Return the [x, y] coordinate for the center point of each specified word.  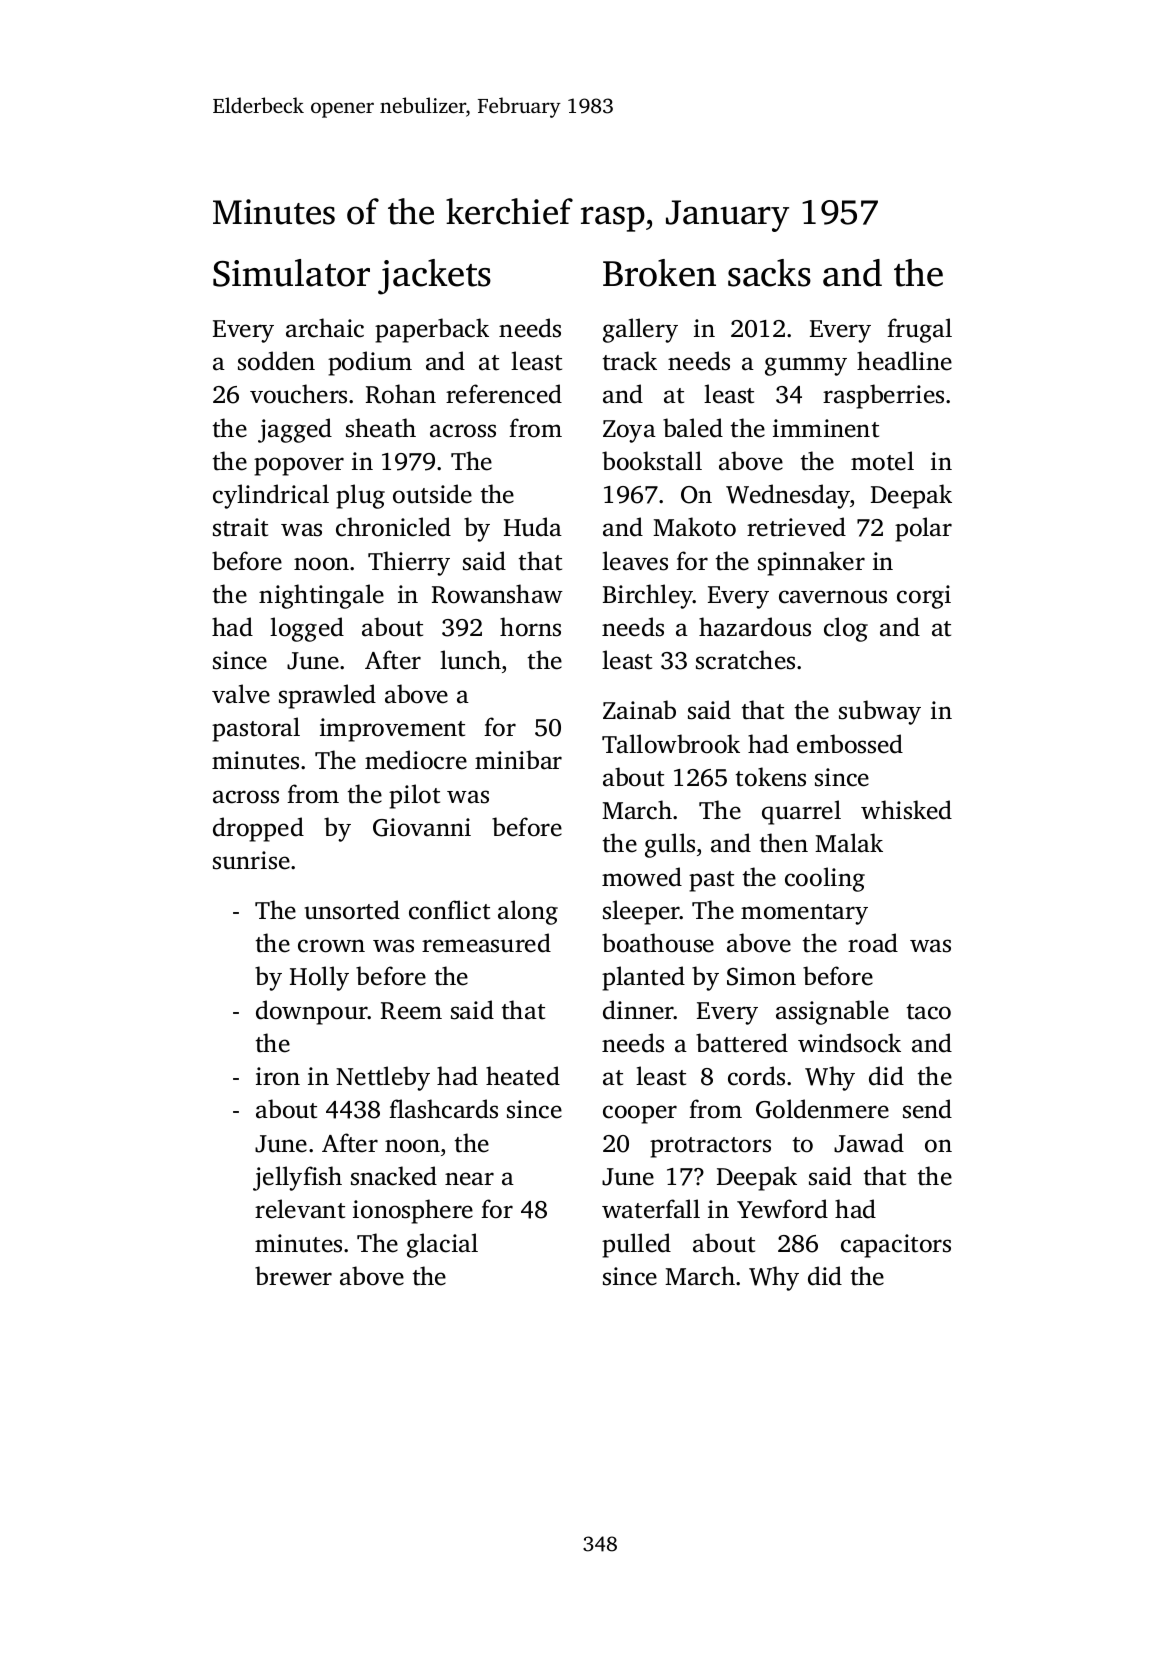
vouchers [298, 394]
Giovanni [422, 827]
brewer [293, 1276]
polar [923, 529]
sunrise [251, 860]
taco [929, 1012]
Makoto [694, 527]
